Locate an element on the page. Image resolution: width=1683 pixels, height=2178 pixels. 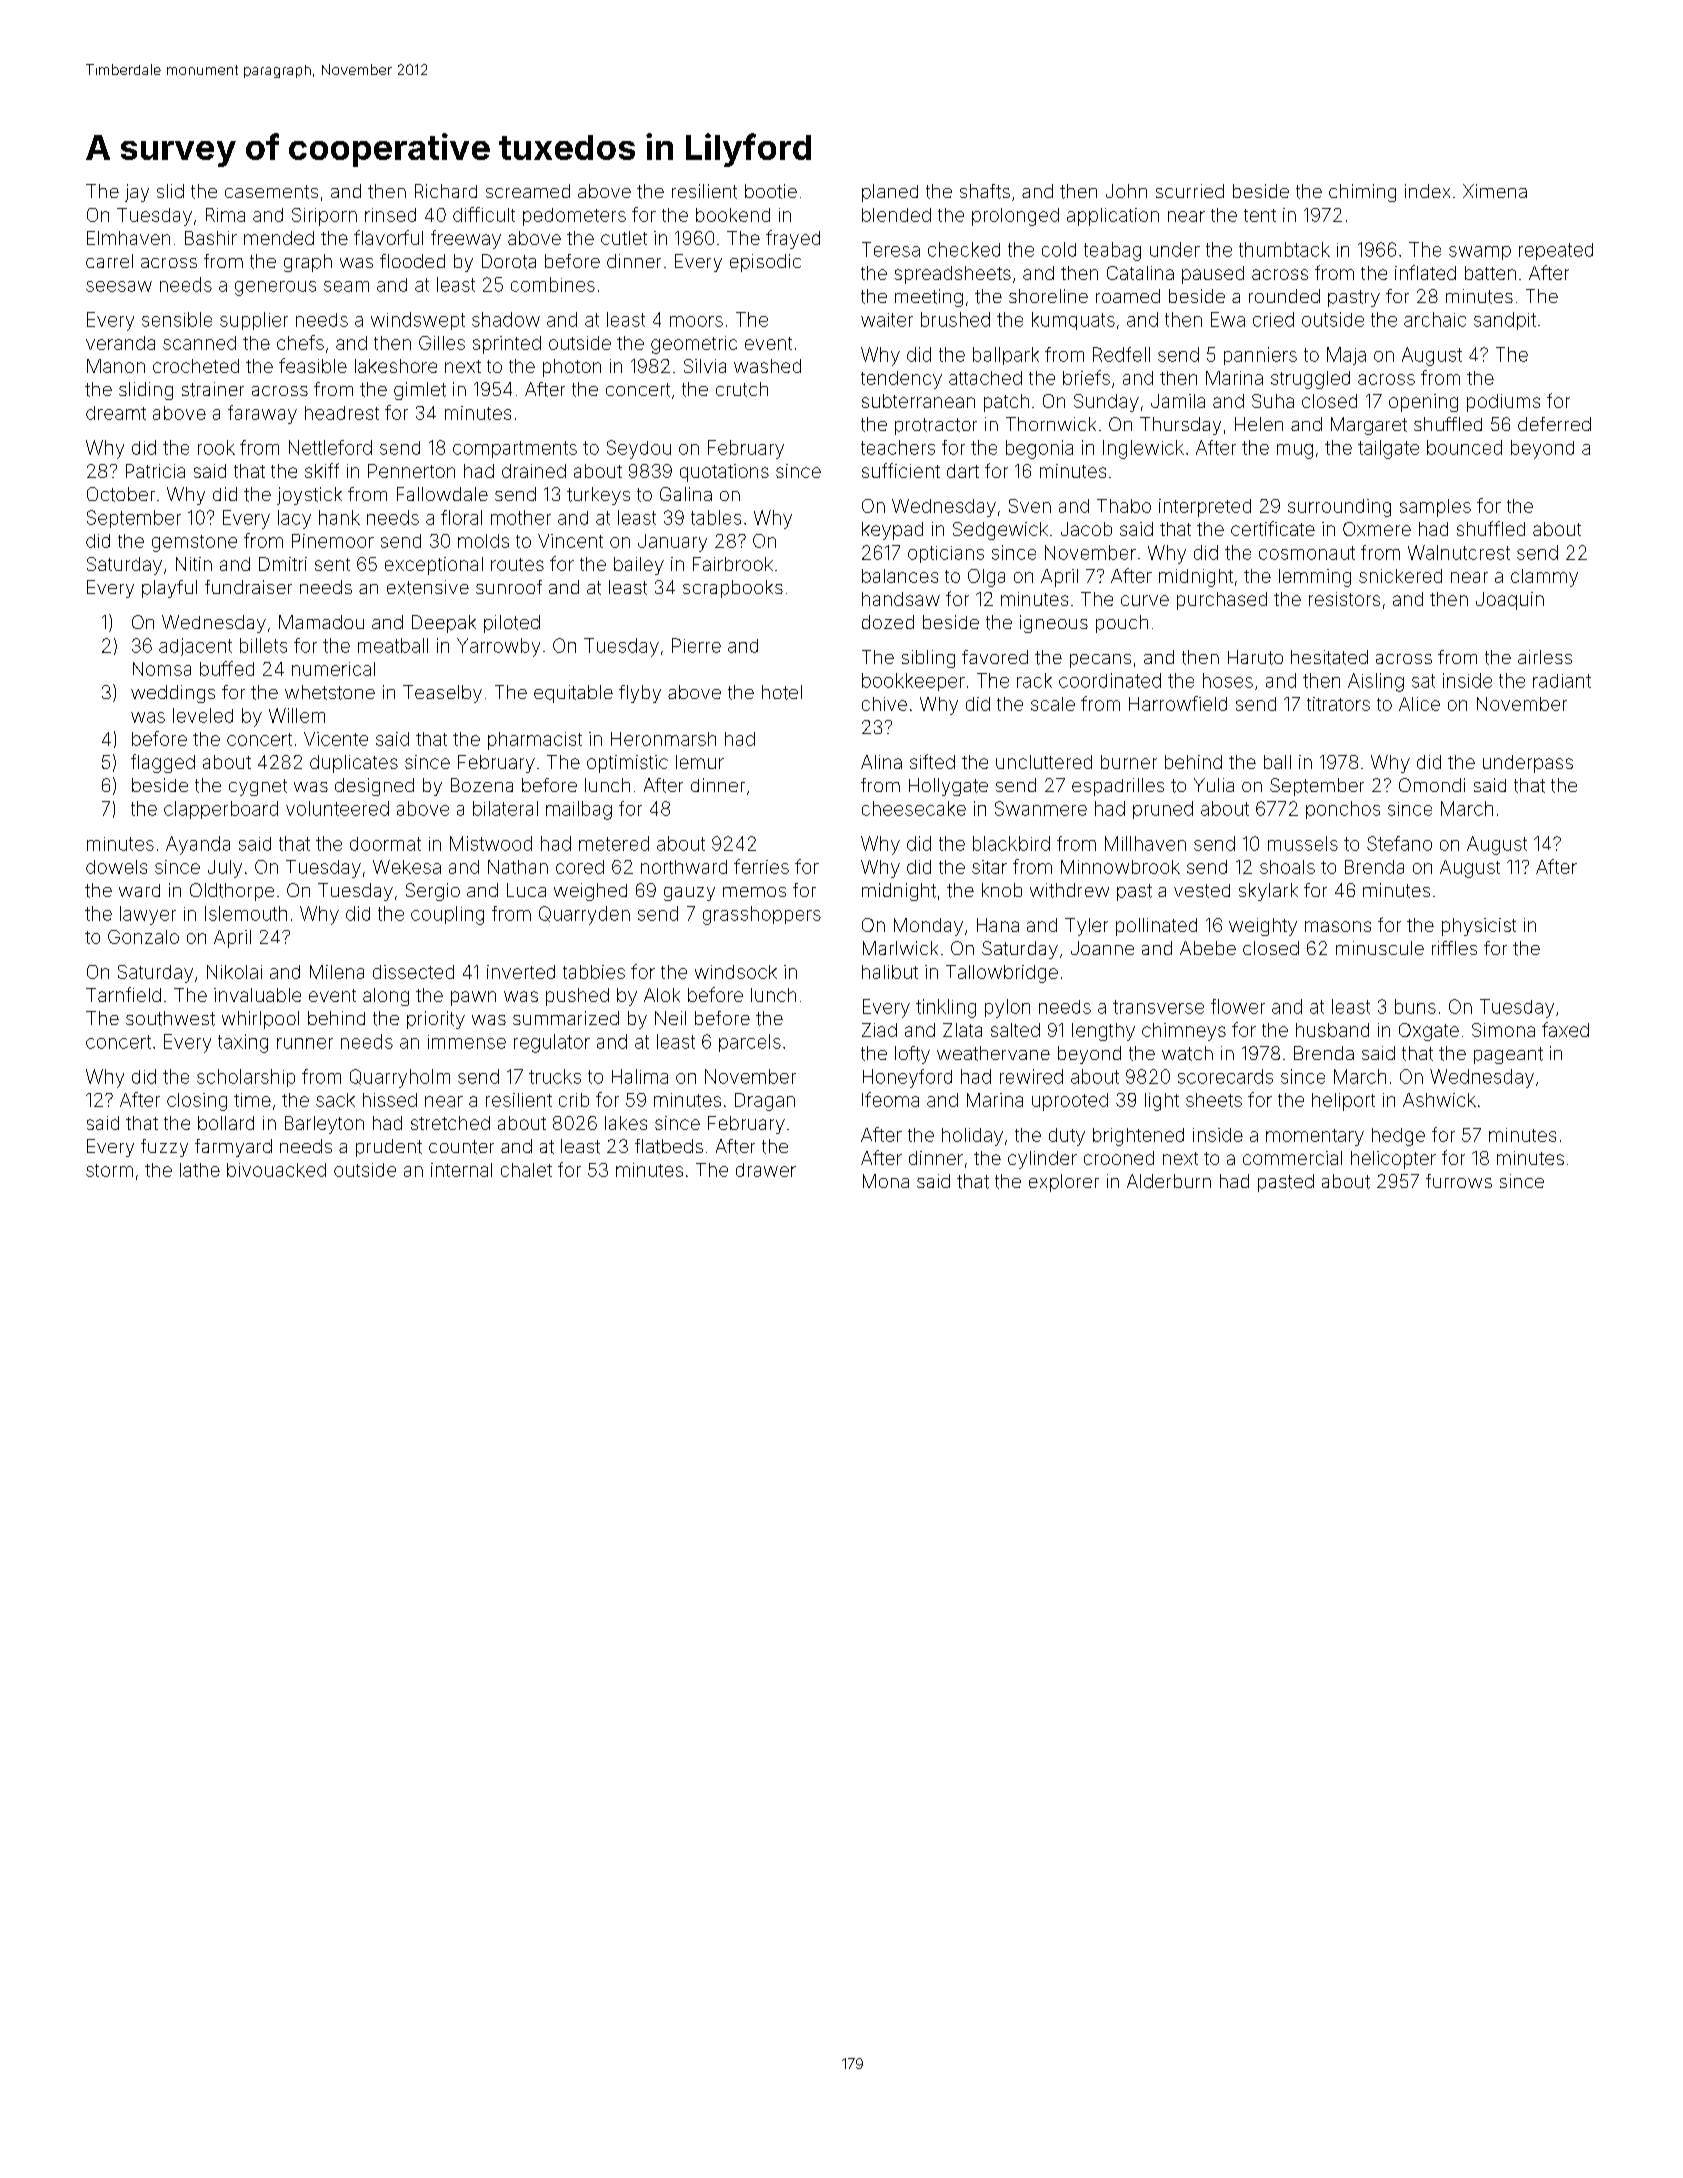
bookkeeper is located at coordinates (913, 682).
